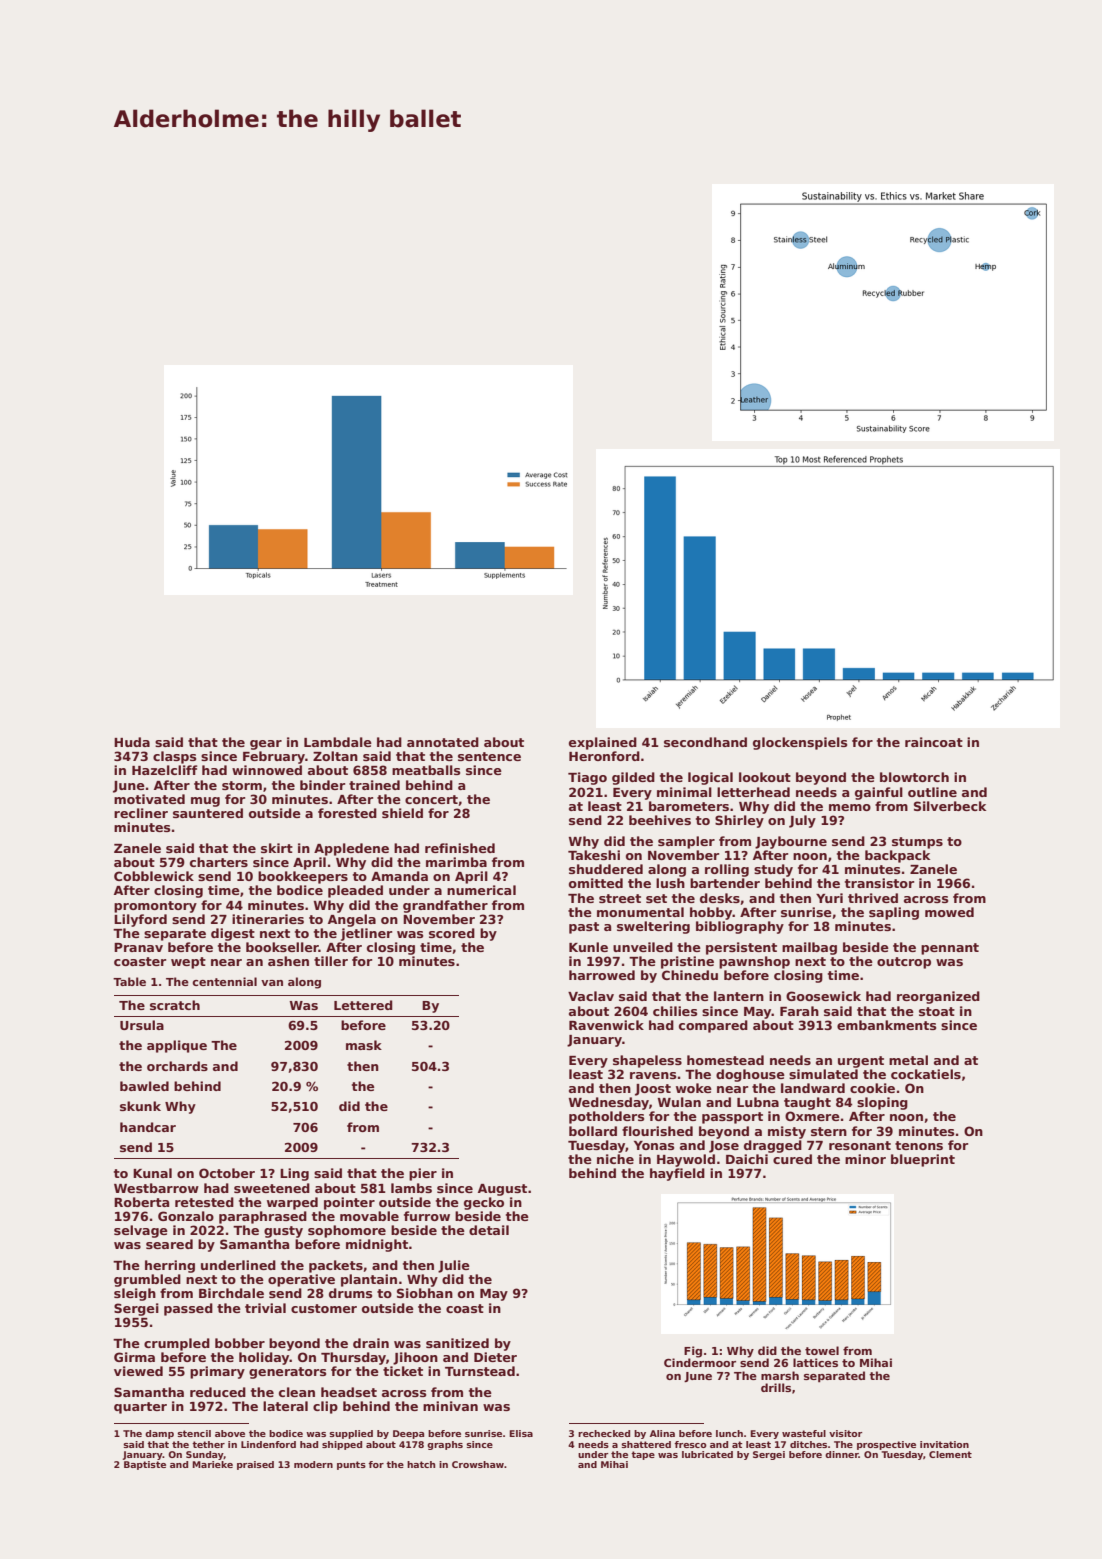  What do you see at coordinates (950, 806) in the page?
I see `Silverbeck` at bounding box center [950, 806].
